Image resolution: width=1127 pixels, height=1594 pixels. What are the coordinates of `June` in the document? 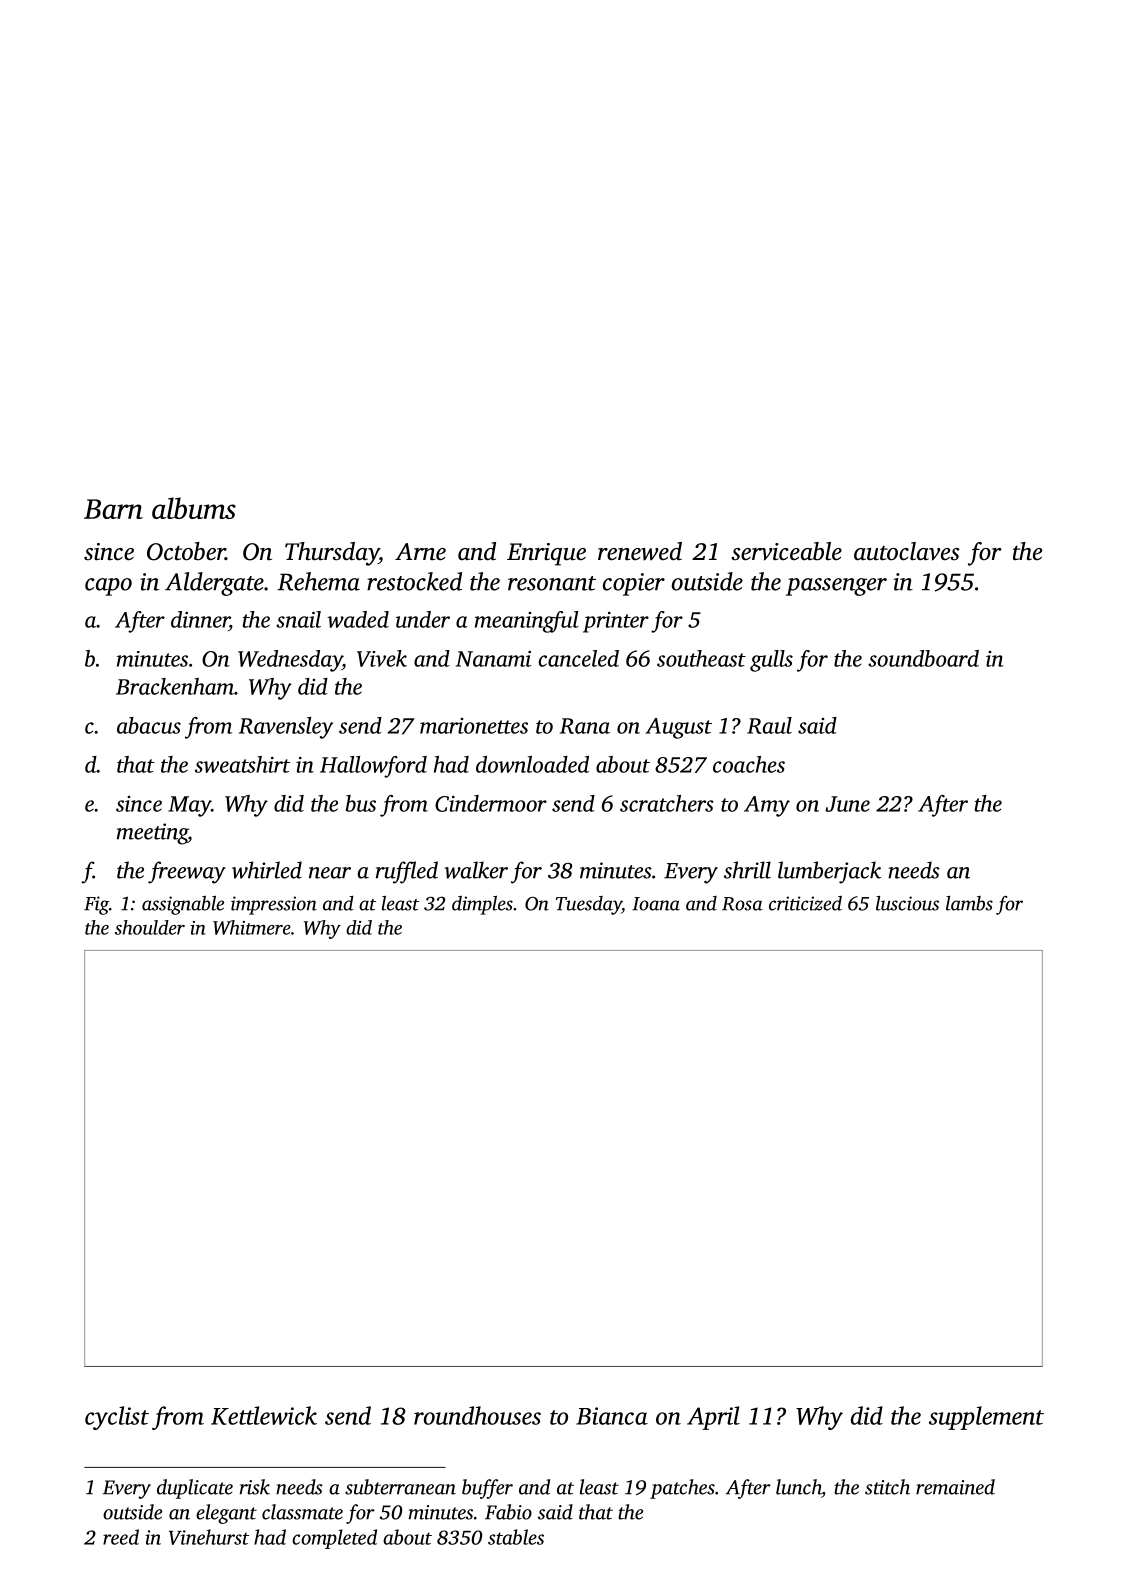 It's located at (847, 804).
